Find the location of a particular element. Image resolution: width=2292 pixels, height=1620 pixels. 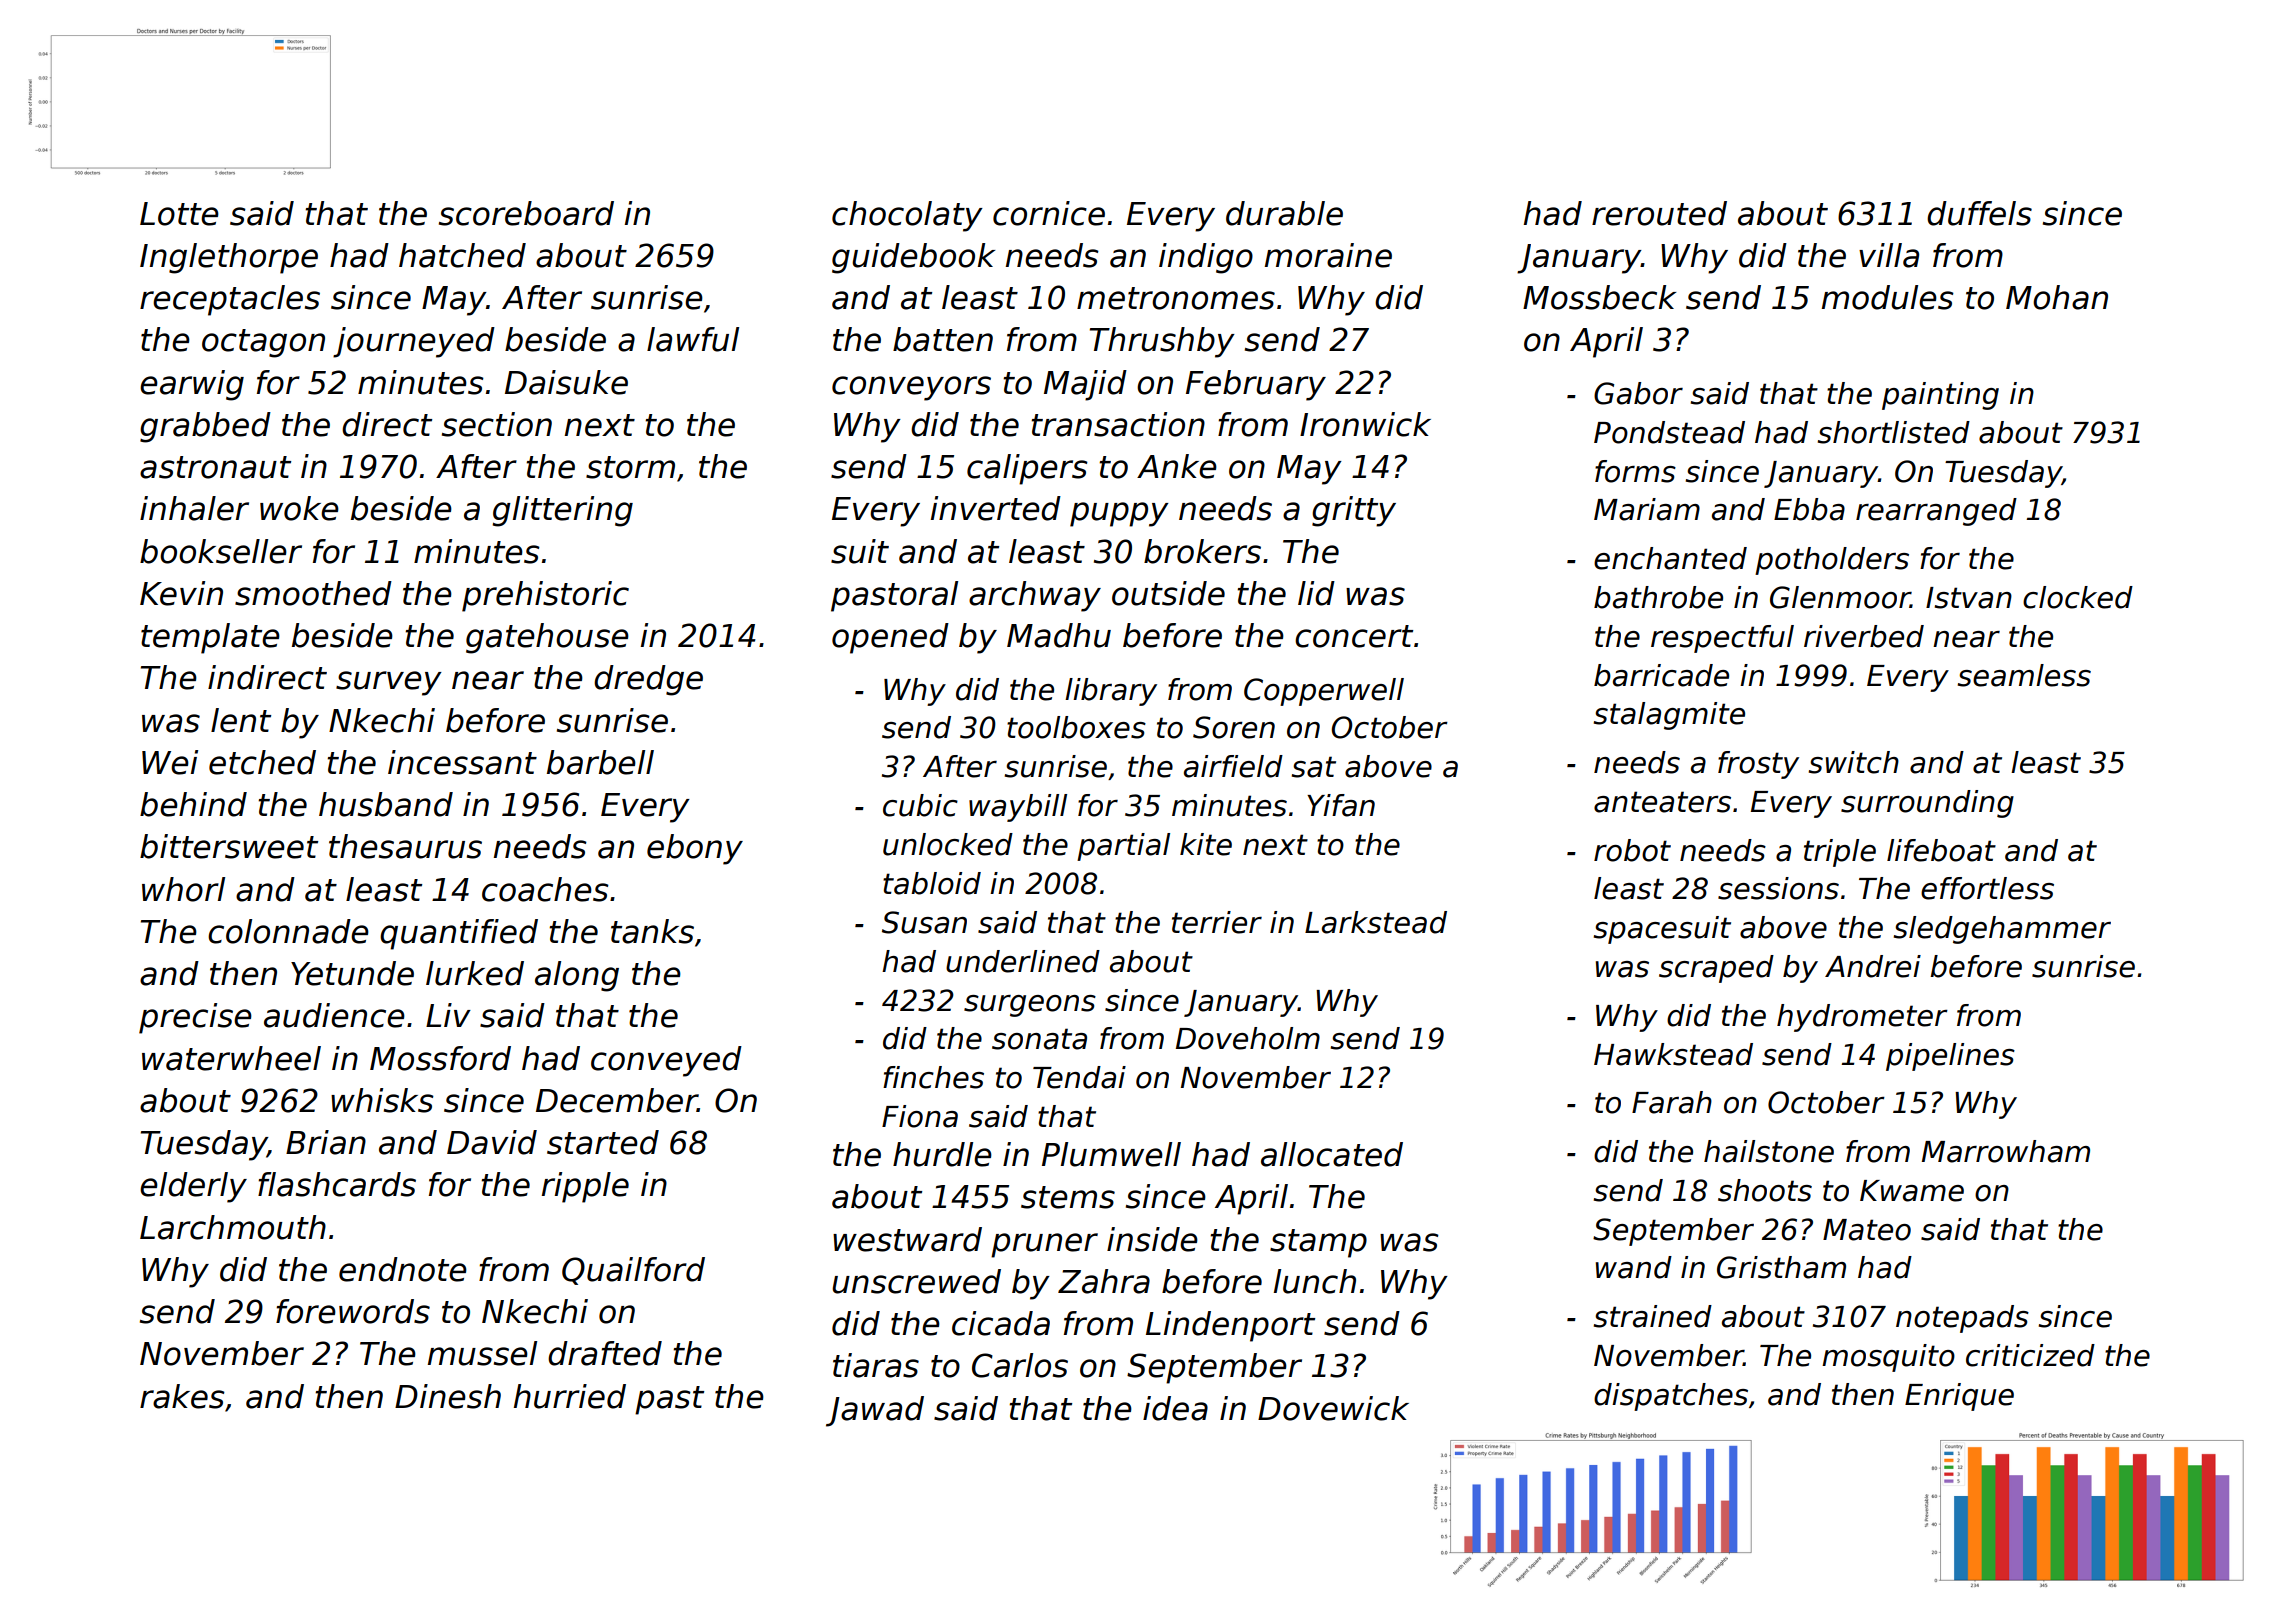

durable is located at coordinates (1284, 213).
